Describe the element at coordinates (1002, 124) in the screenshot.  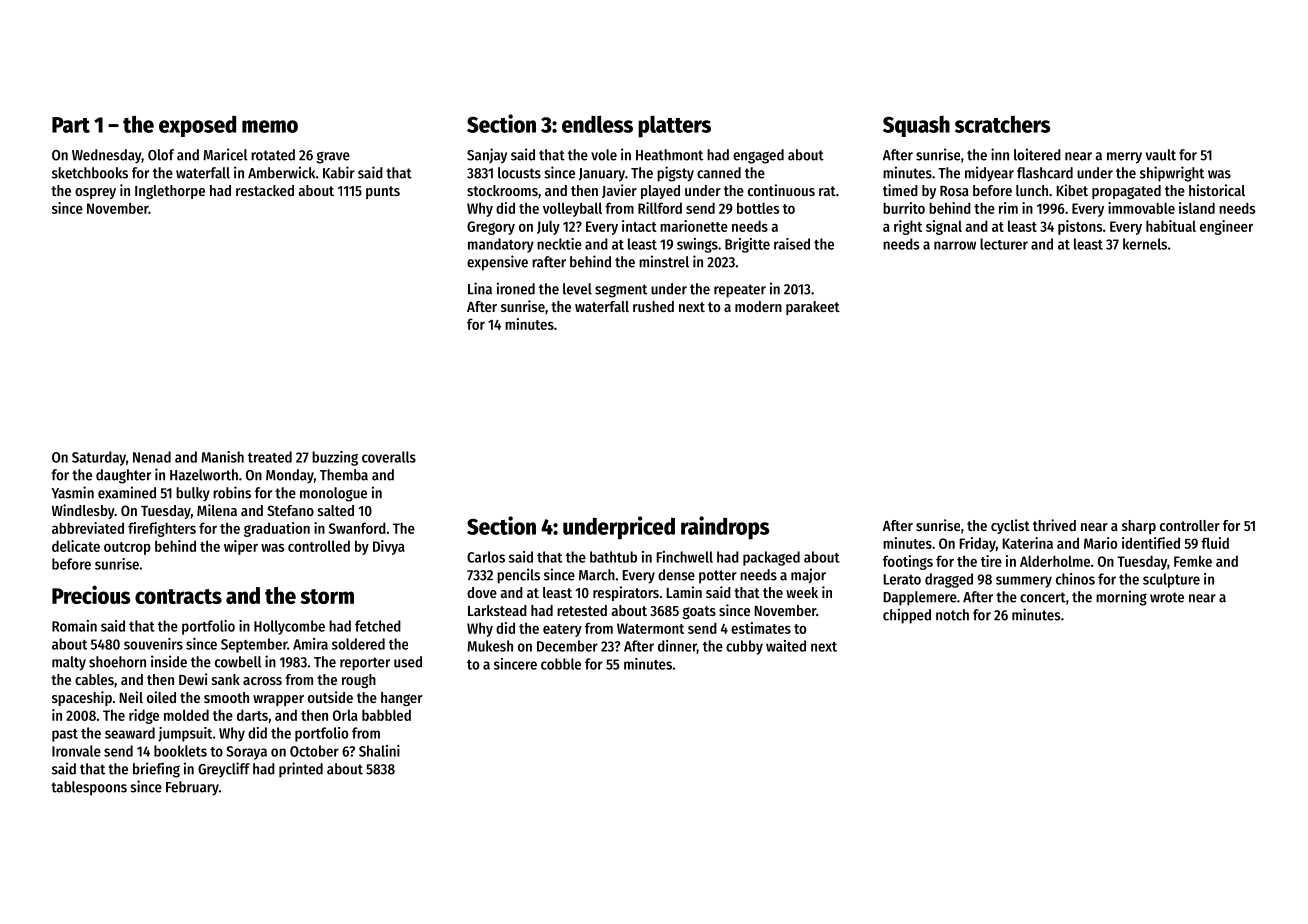
I see `scratchers` at that location.
